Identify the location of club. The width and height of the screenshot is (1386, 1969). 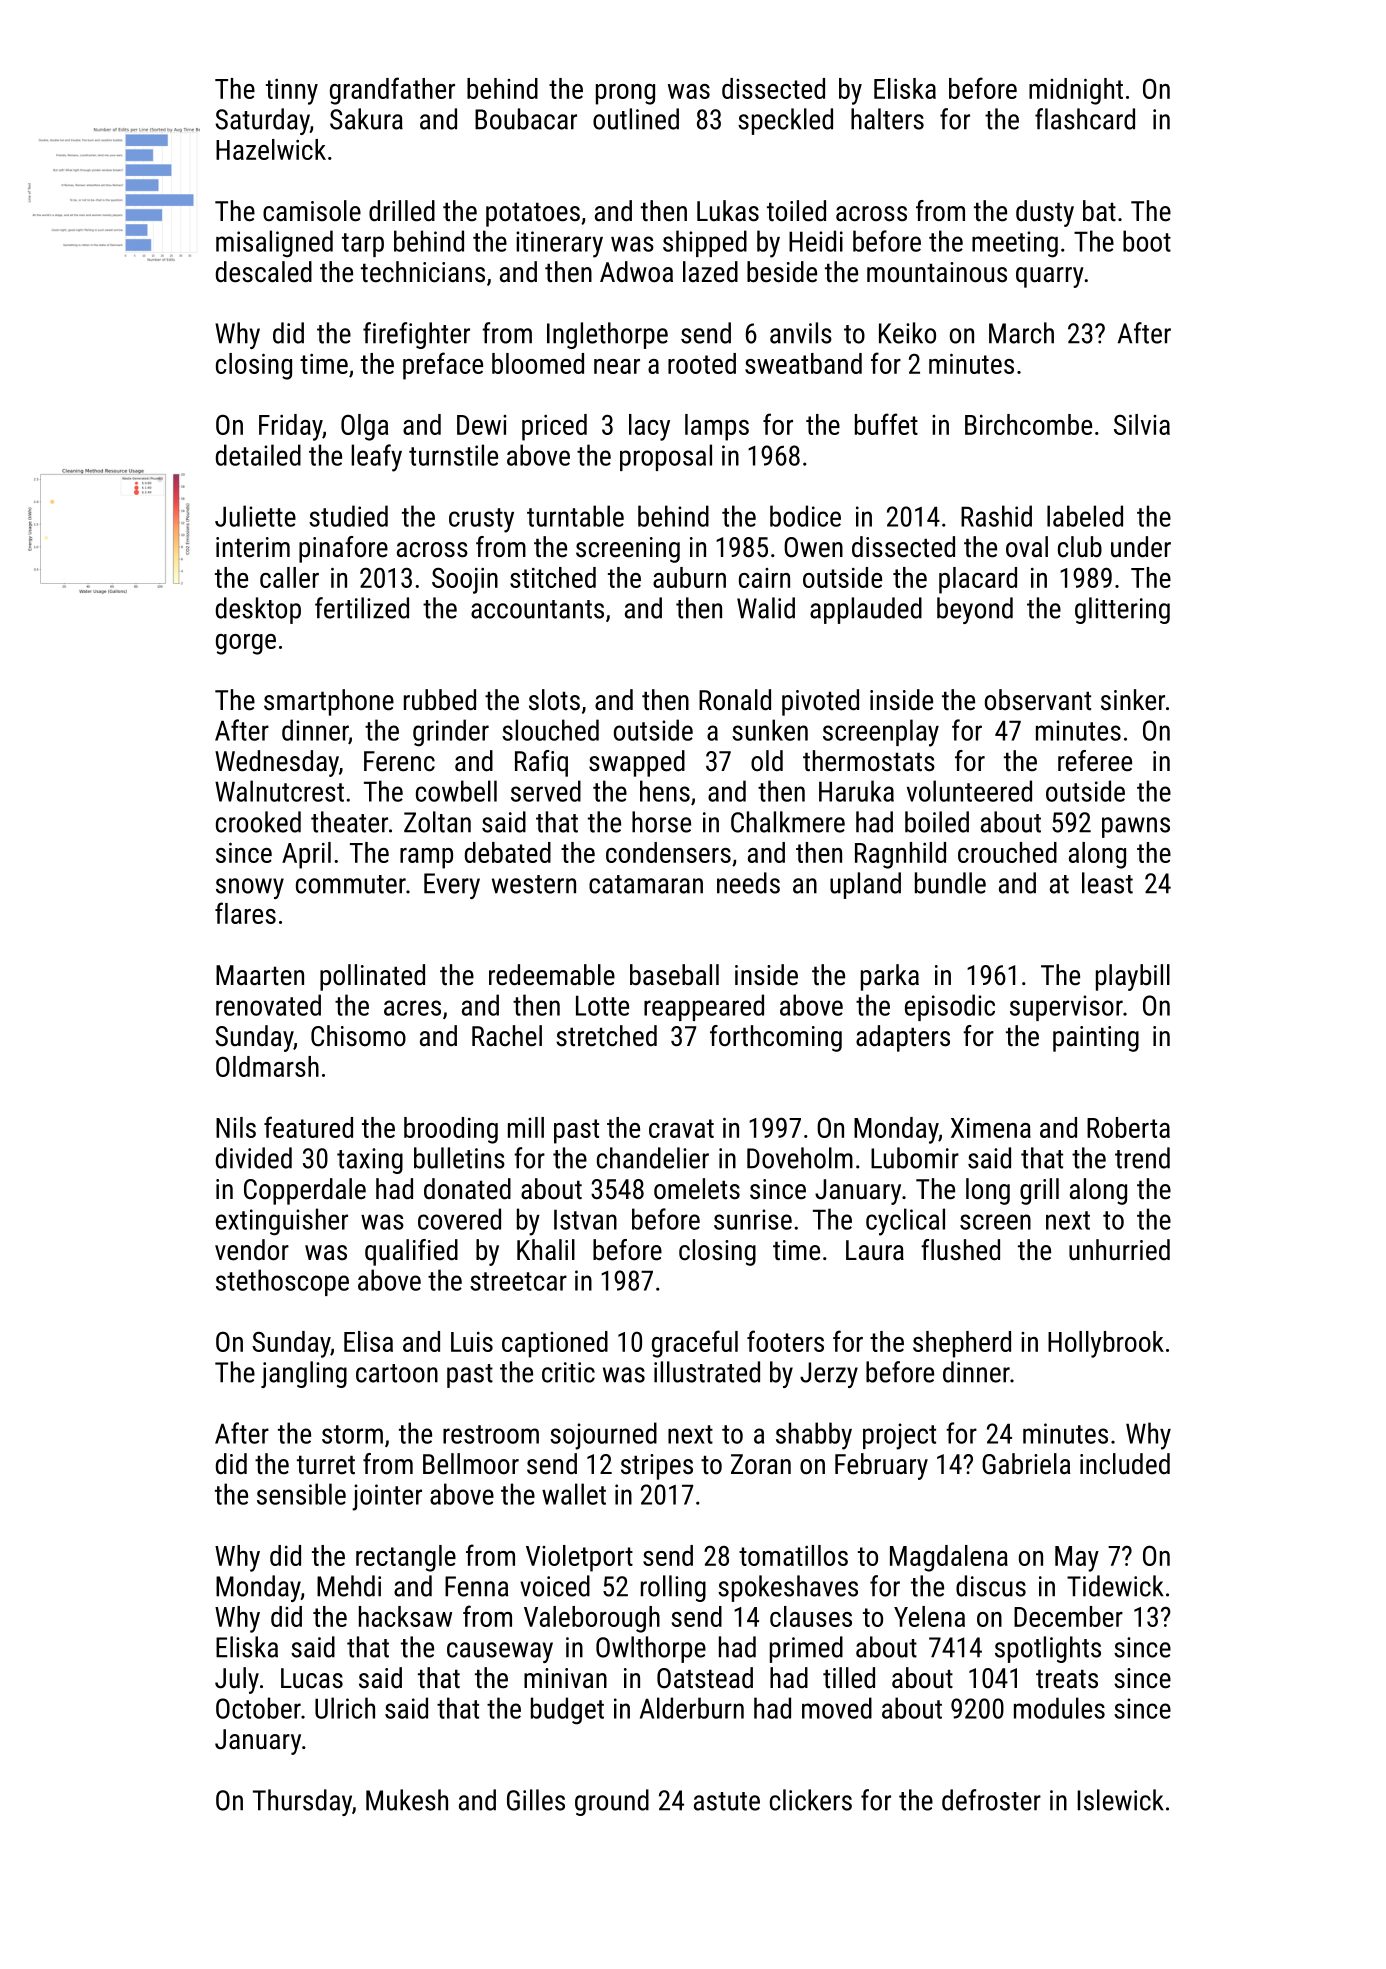
(1080, 547).
